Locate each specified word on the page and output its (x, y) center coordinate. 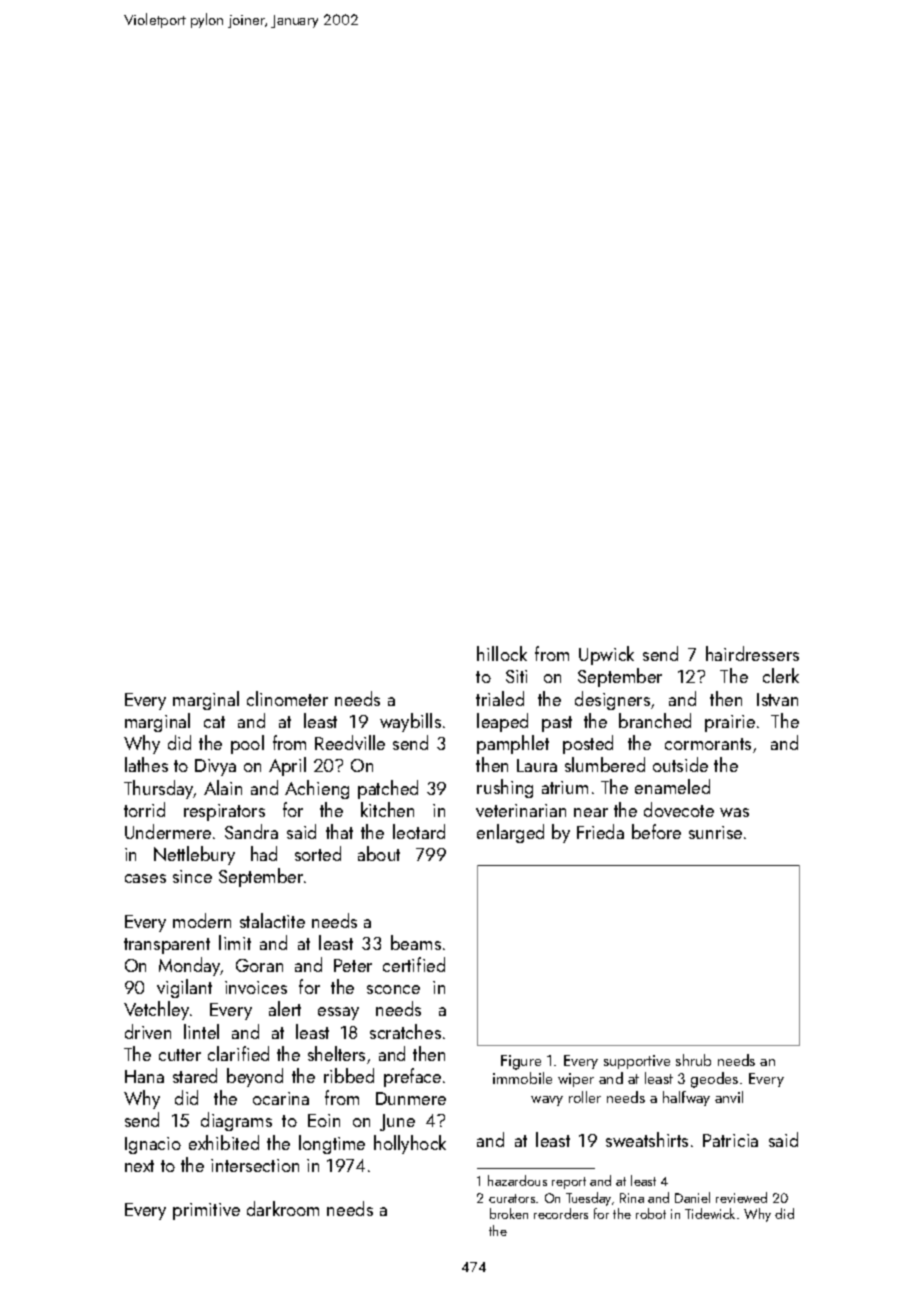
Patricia (730, 1140)
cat (214, 722)
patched (388, 789)
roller (585, 1097)
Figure (521, 1062)
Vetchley (156, 1010)
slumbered (605, 764)
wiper (576, 1080)
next (139, 1166)
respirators (224, 812)
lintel (201, 1031)
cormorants (708, 744)
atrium (565, 787)
